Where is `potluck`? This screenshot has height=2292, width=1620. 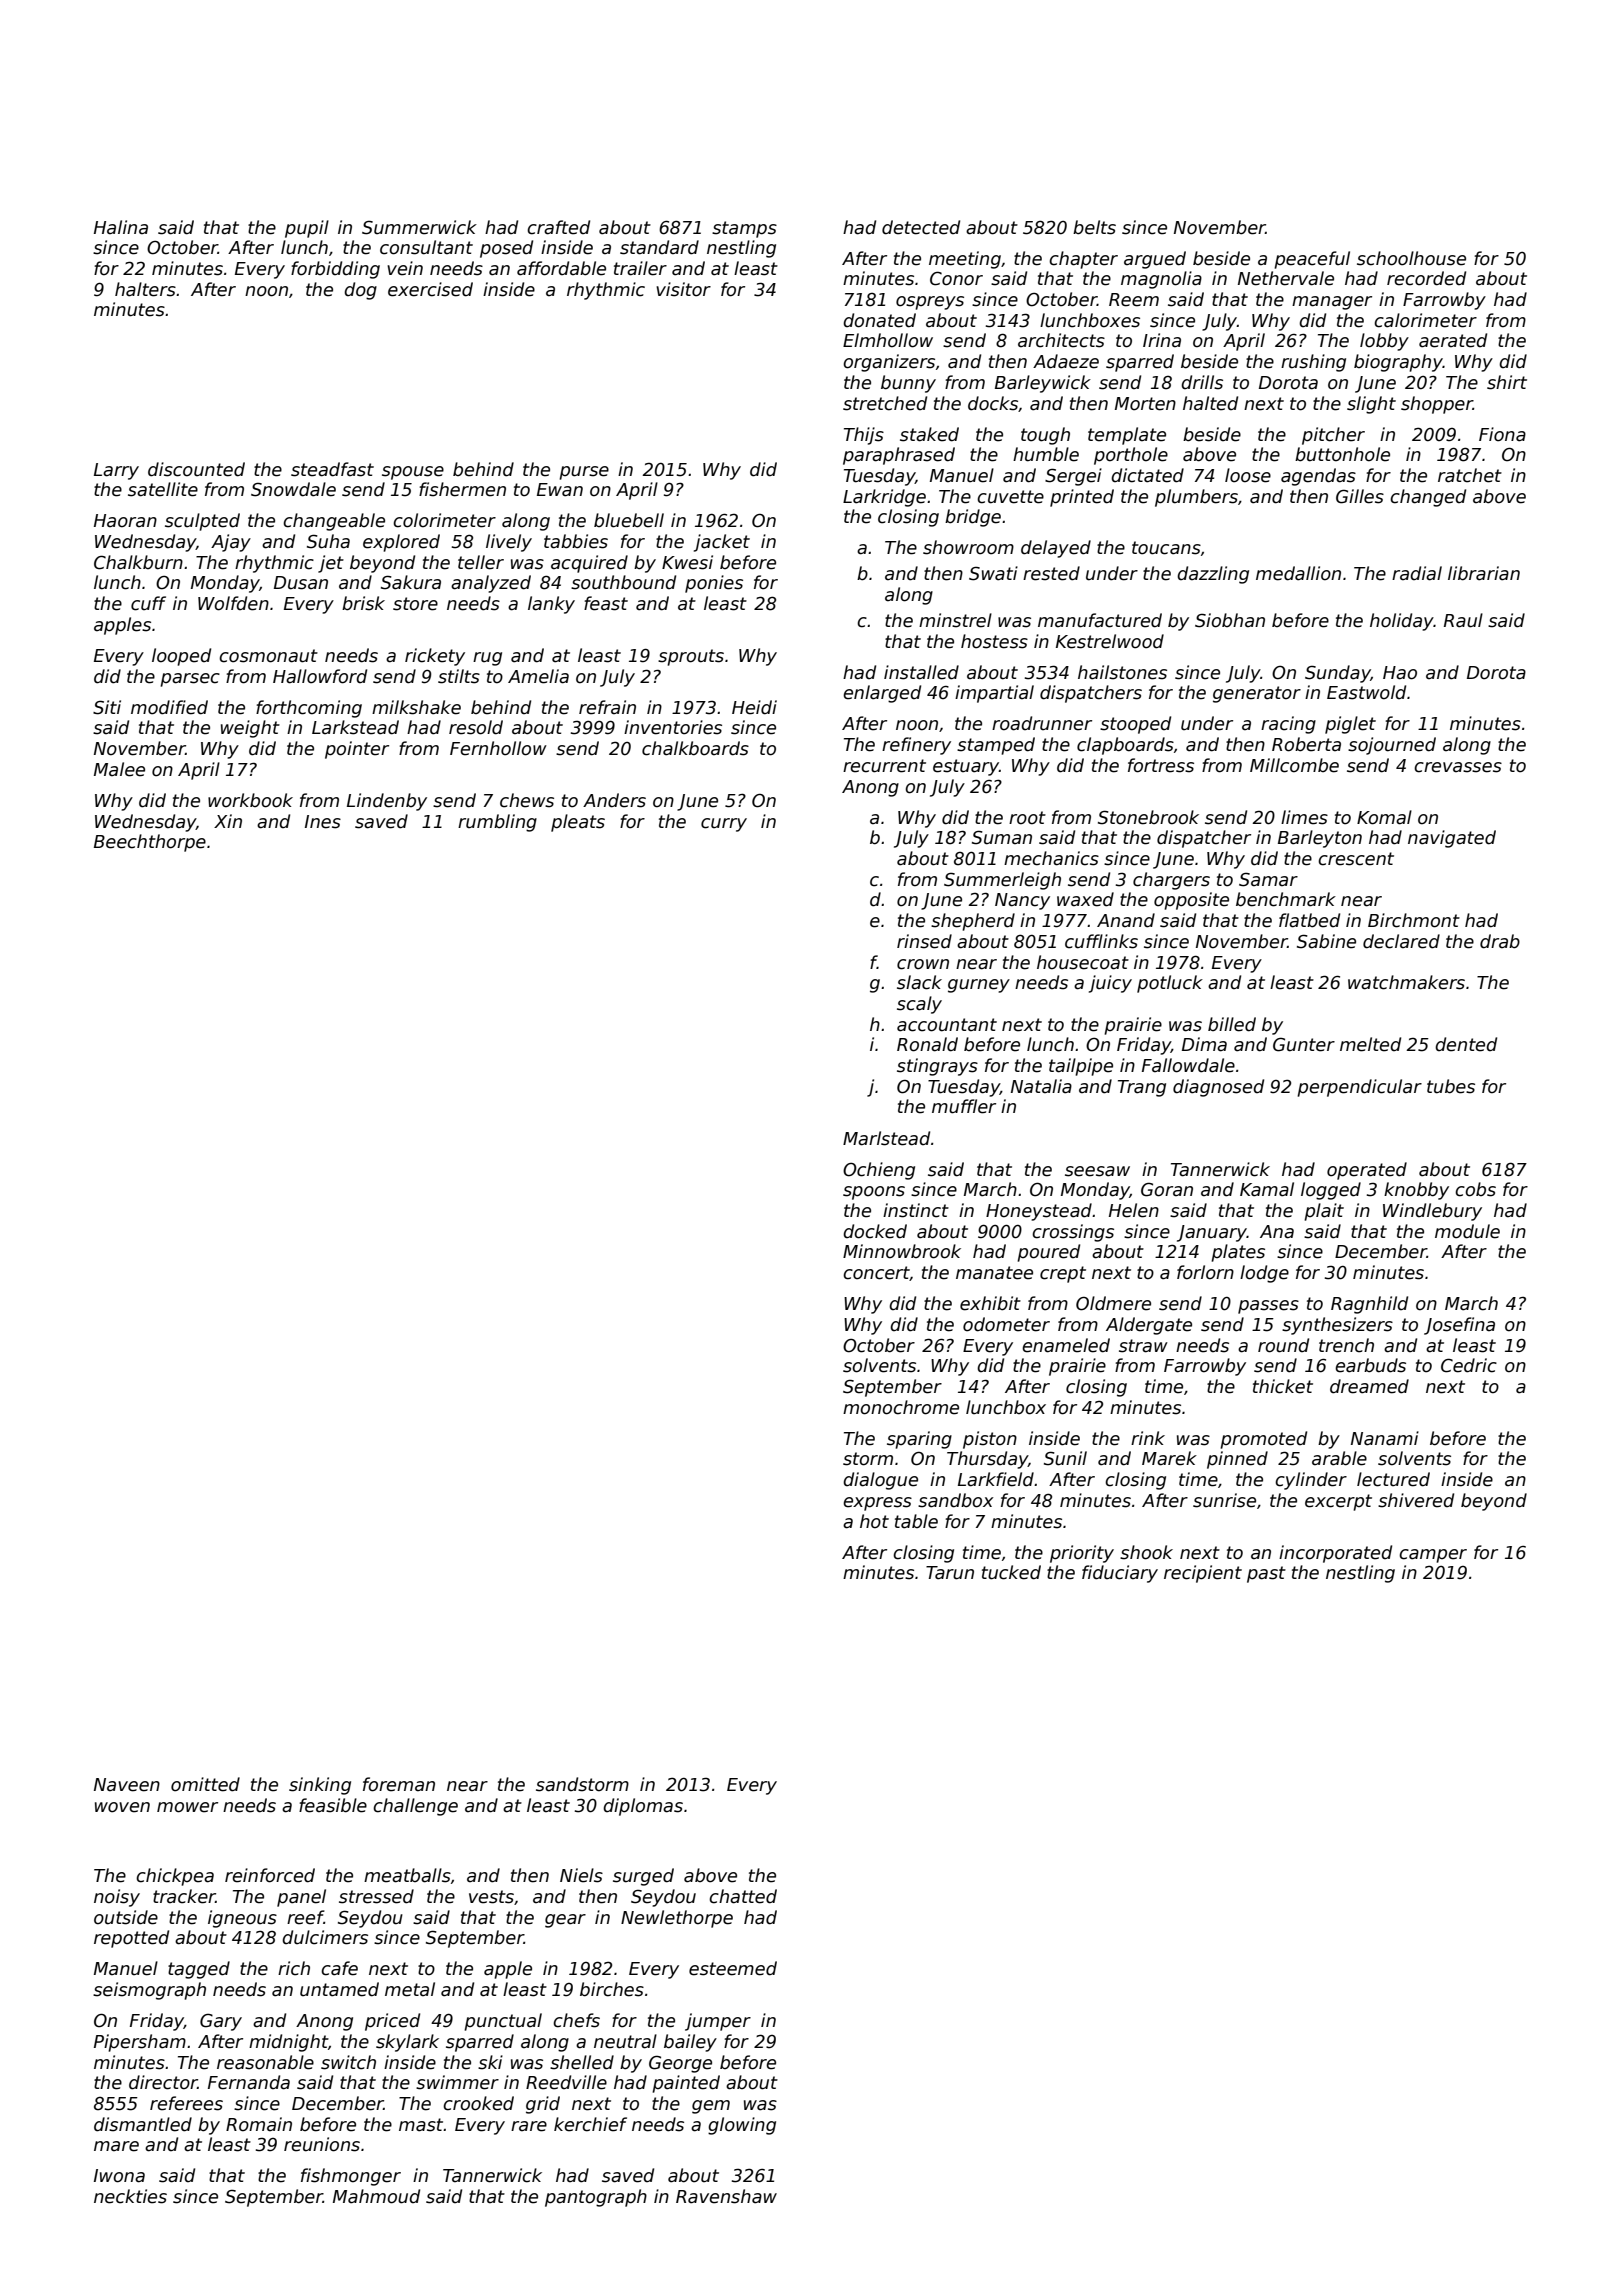 potluck is located at coordinates (1170, 984).
